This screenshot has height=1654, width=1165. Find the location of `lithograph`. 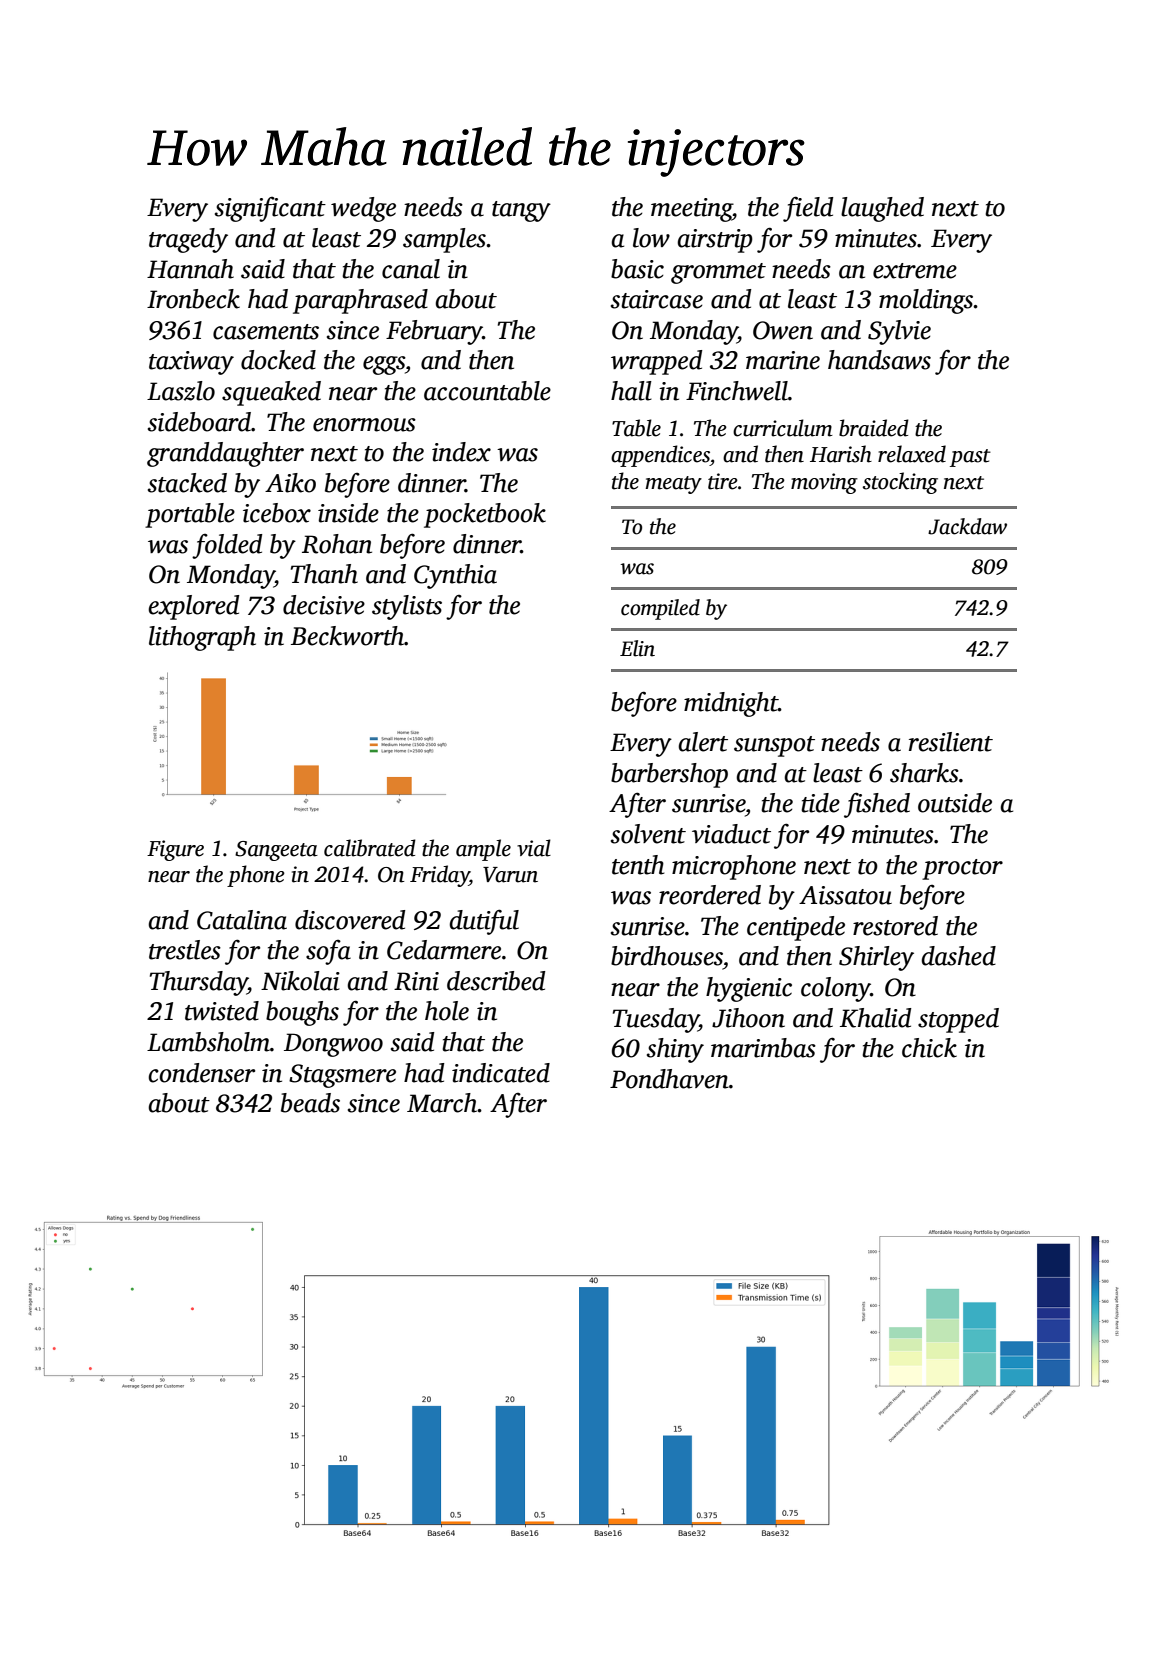

lithograph is located at coordinates (202, 638).
